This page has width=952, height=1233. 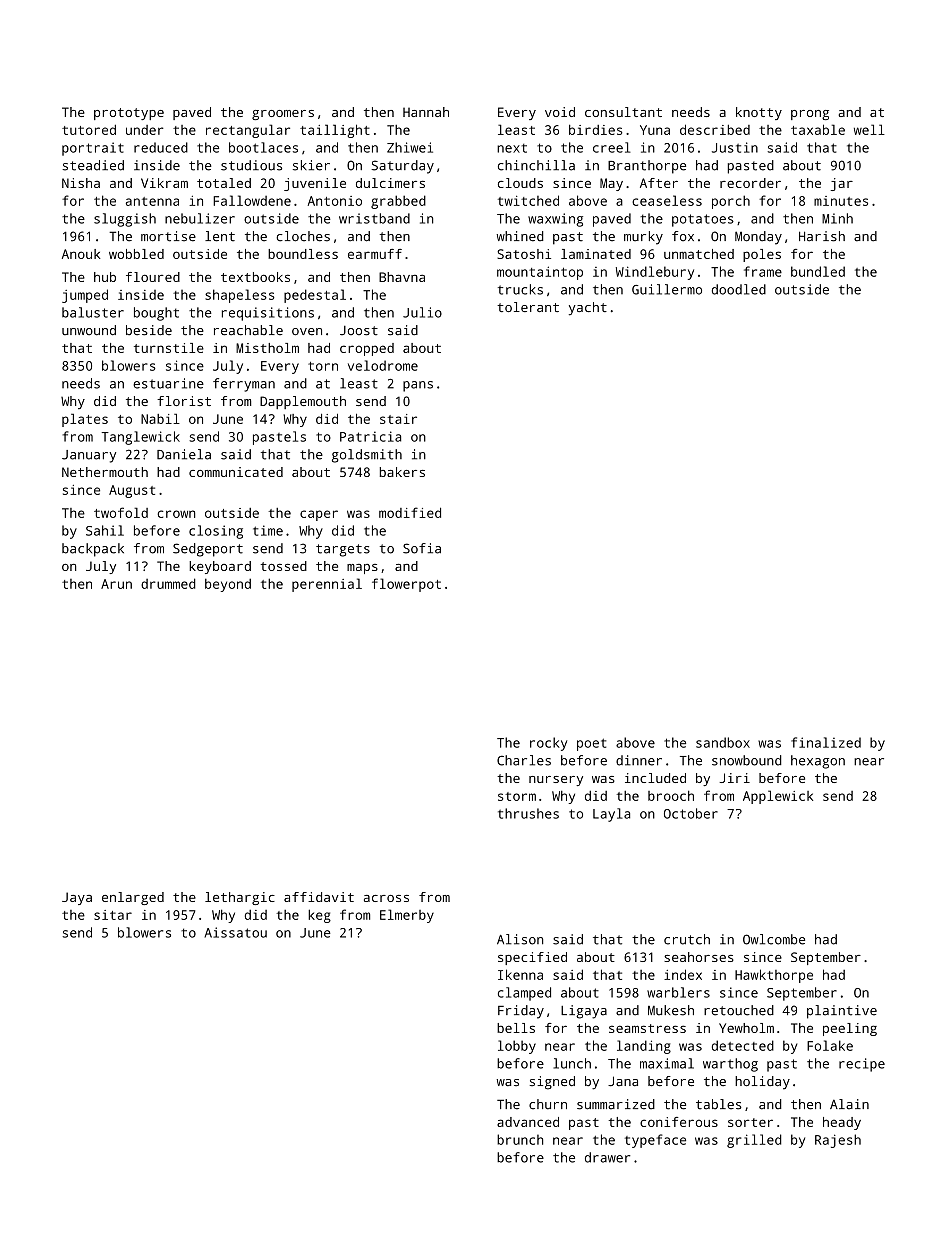 What do you see at coordinates (161, 147) in the page?
I see `reduced` at bounding box center [161, 147].
